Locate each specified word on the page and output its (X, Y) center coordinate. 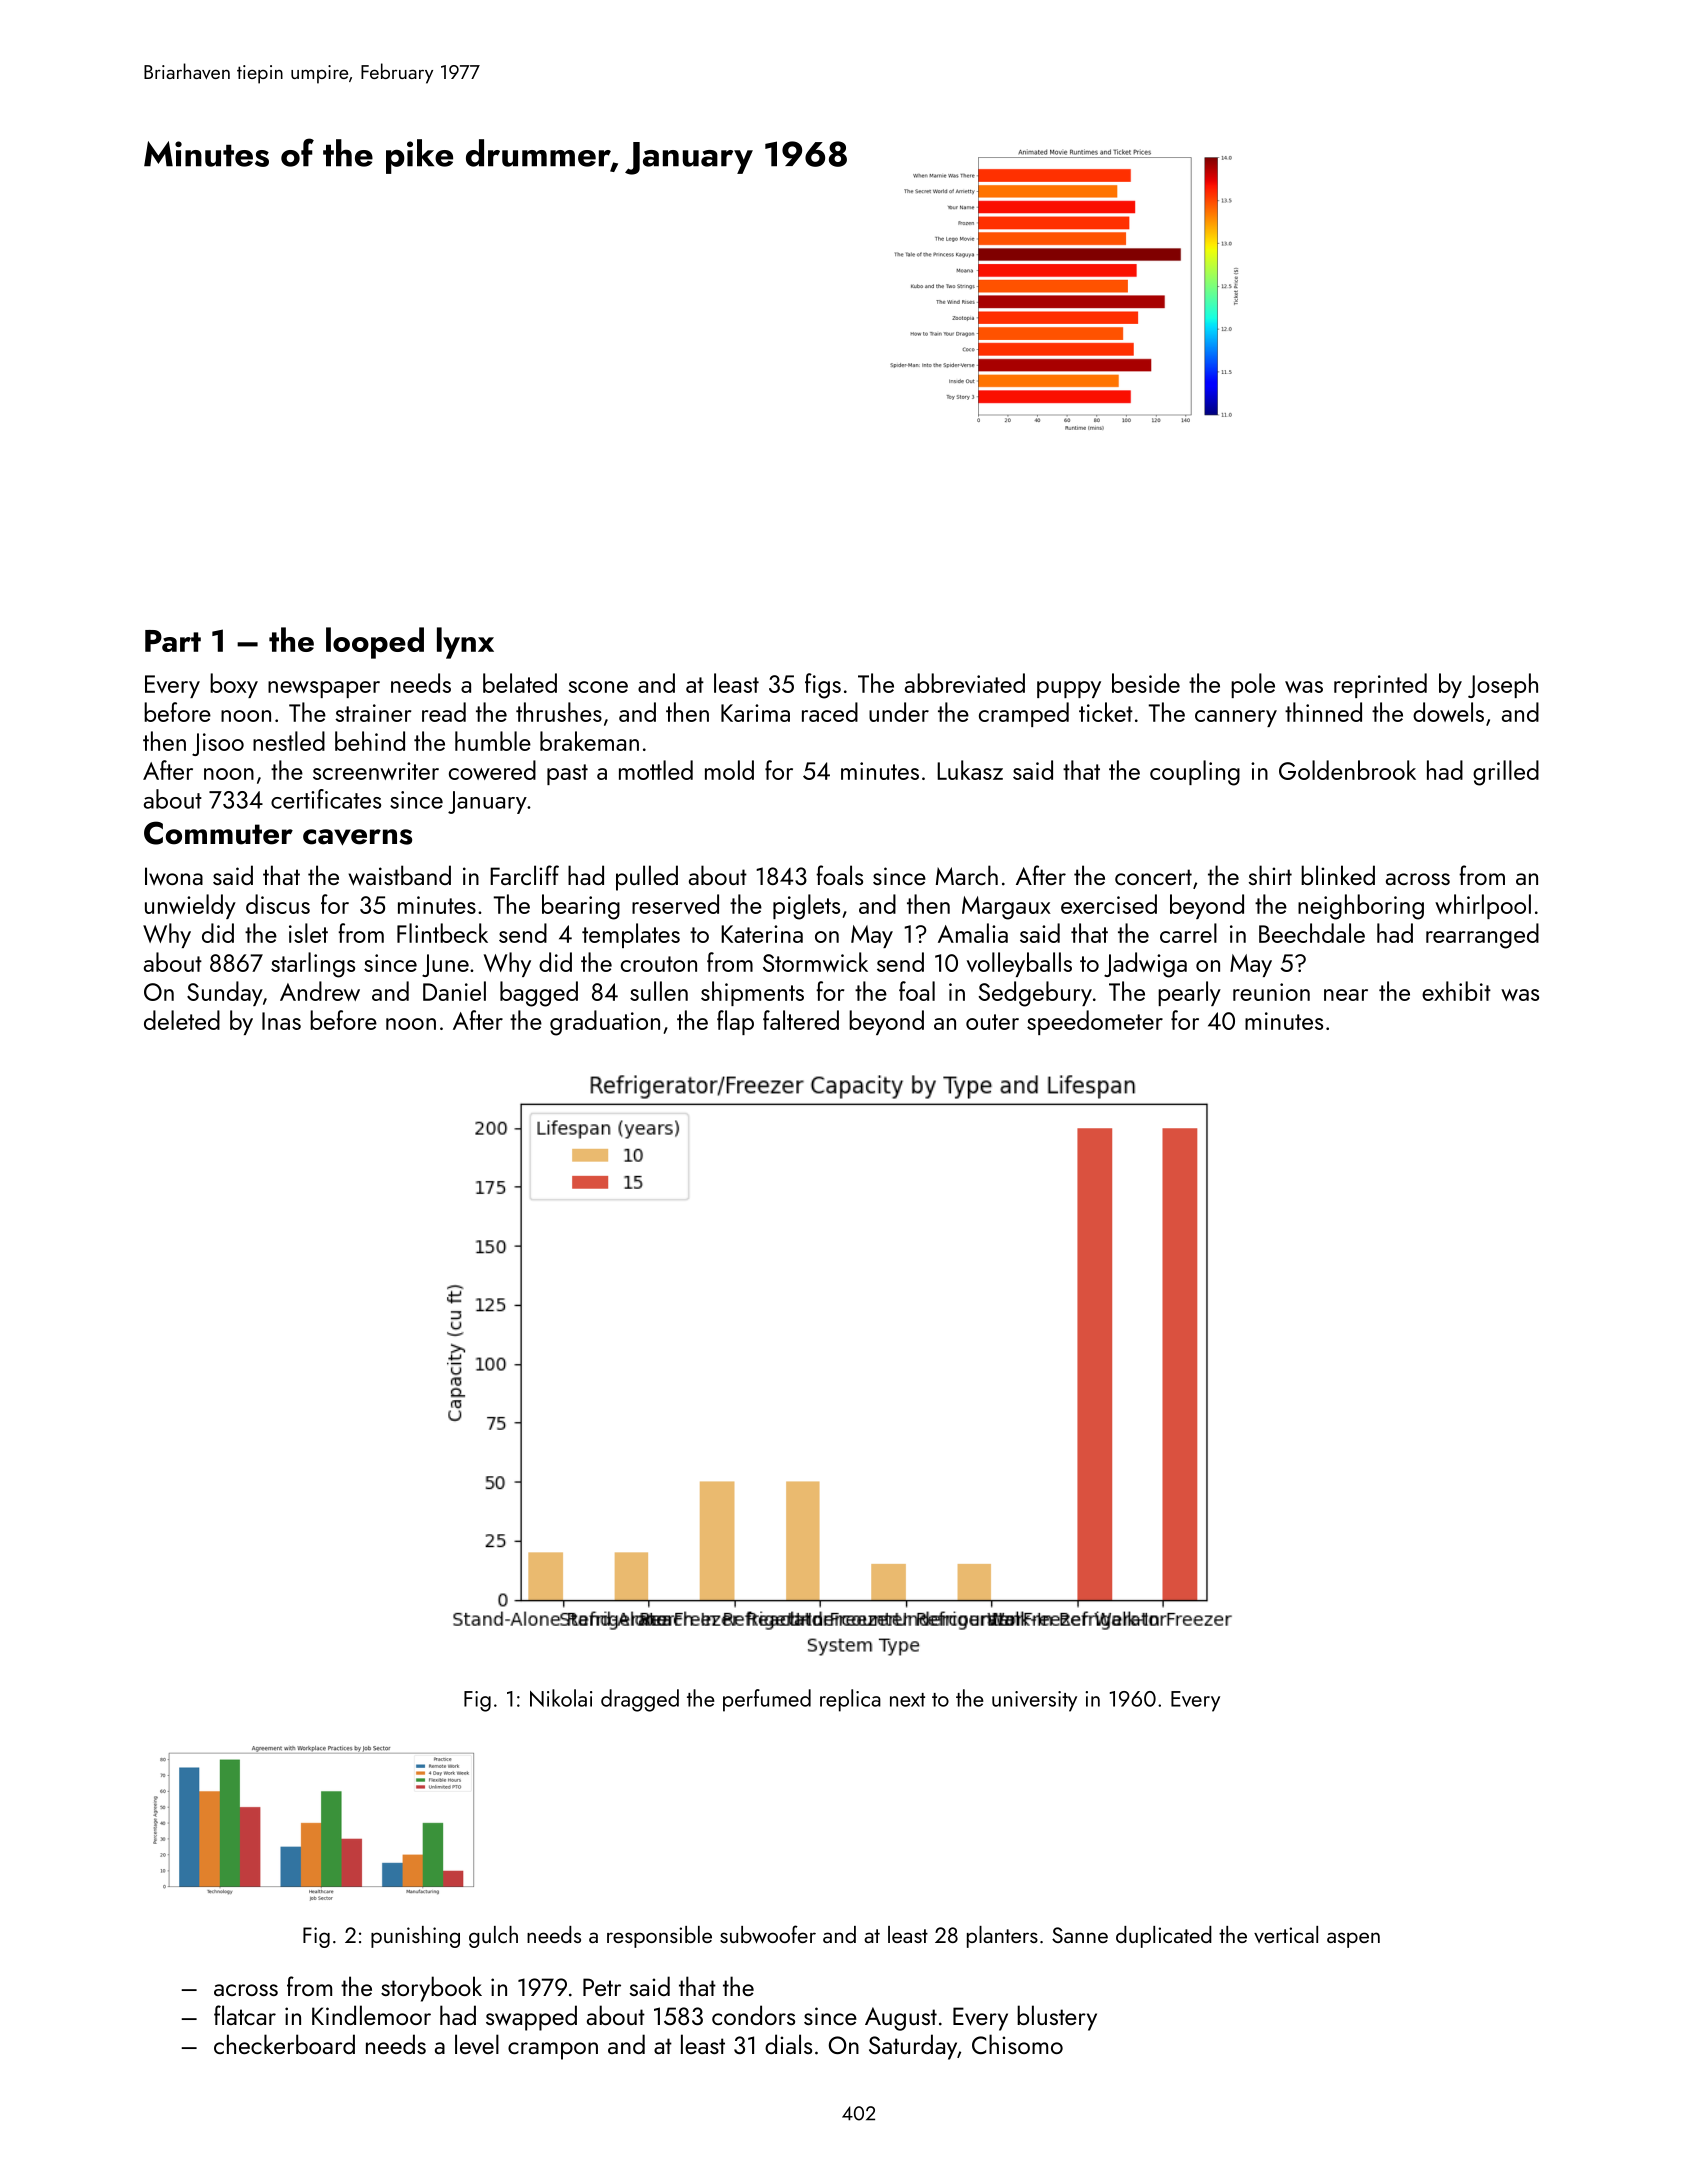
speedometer (1095, 1022)
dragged (640, 1700)
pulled (647, 878)
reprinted (1380, 685)
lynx (465, 643)
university (1034, 1701)
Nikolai (561, 1698)
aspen (1353, 1940)
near (1346, 995)
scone (598, 687)
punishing (415, 1937)
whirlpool (1483, 906)
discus (278, 904)
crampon (553, 2051)
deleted (182, 1020)
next (907, 1700)
